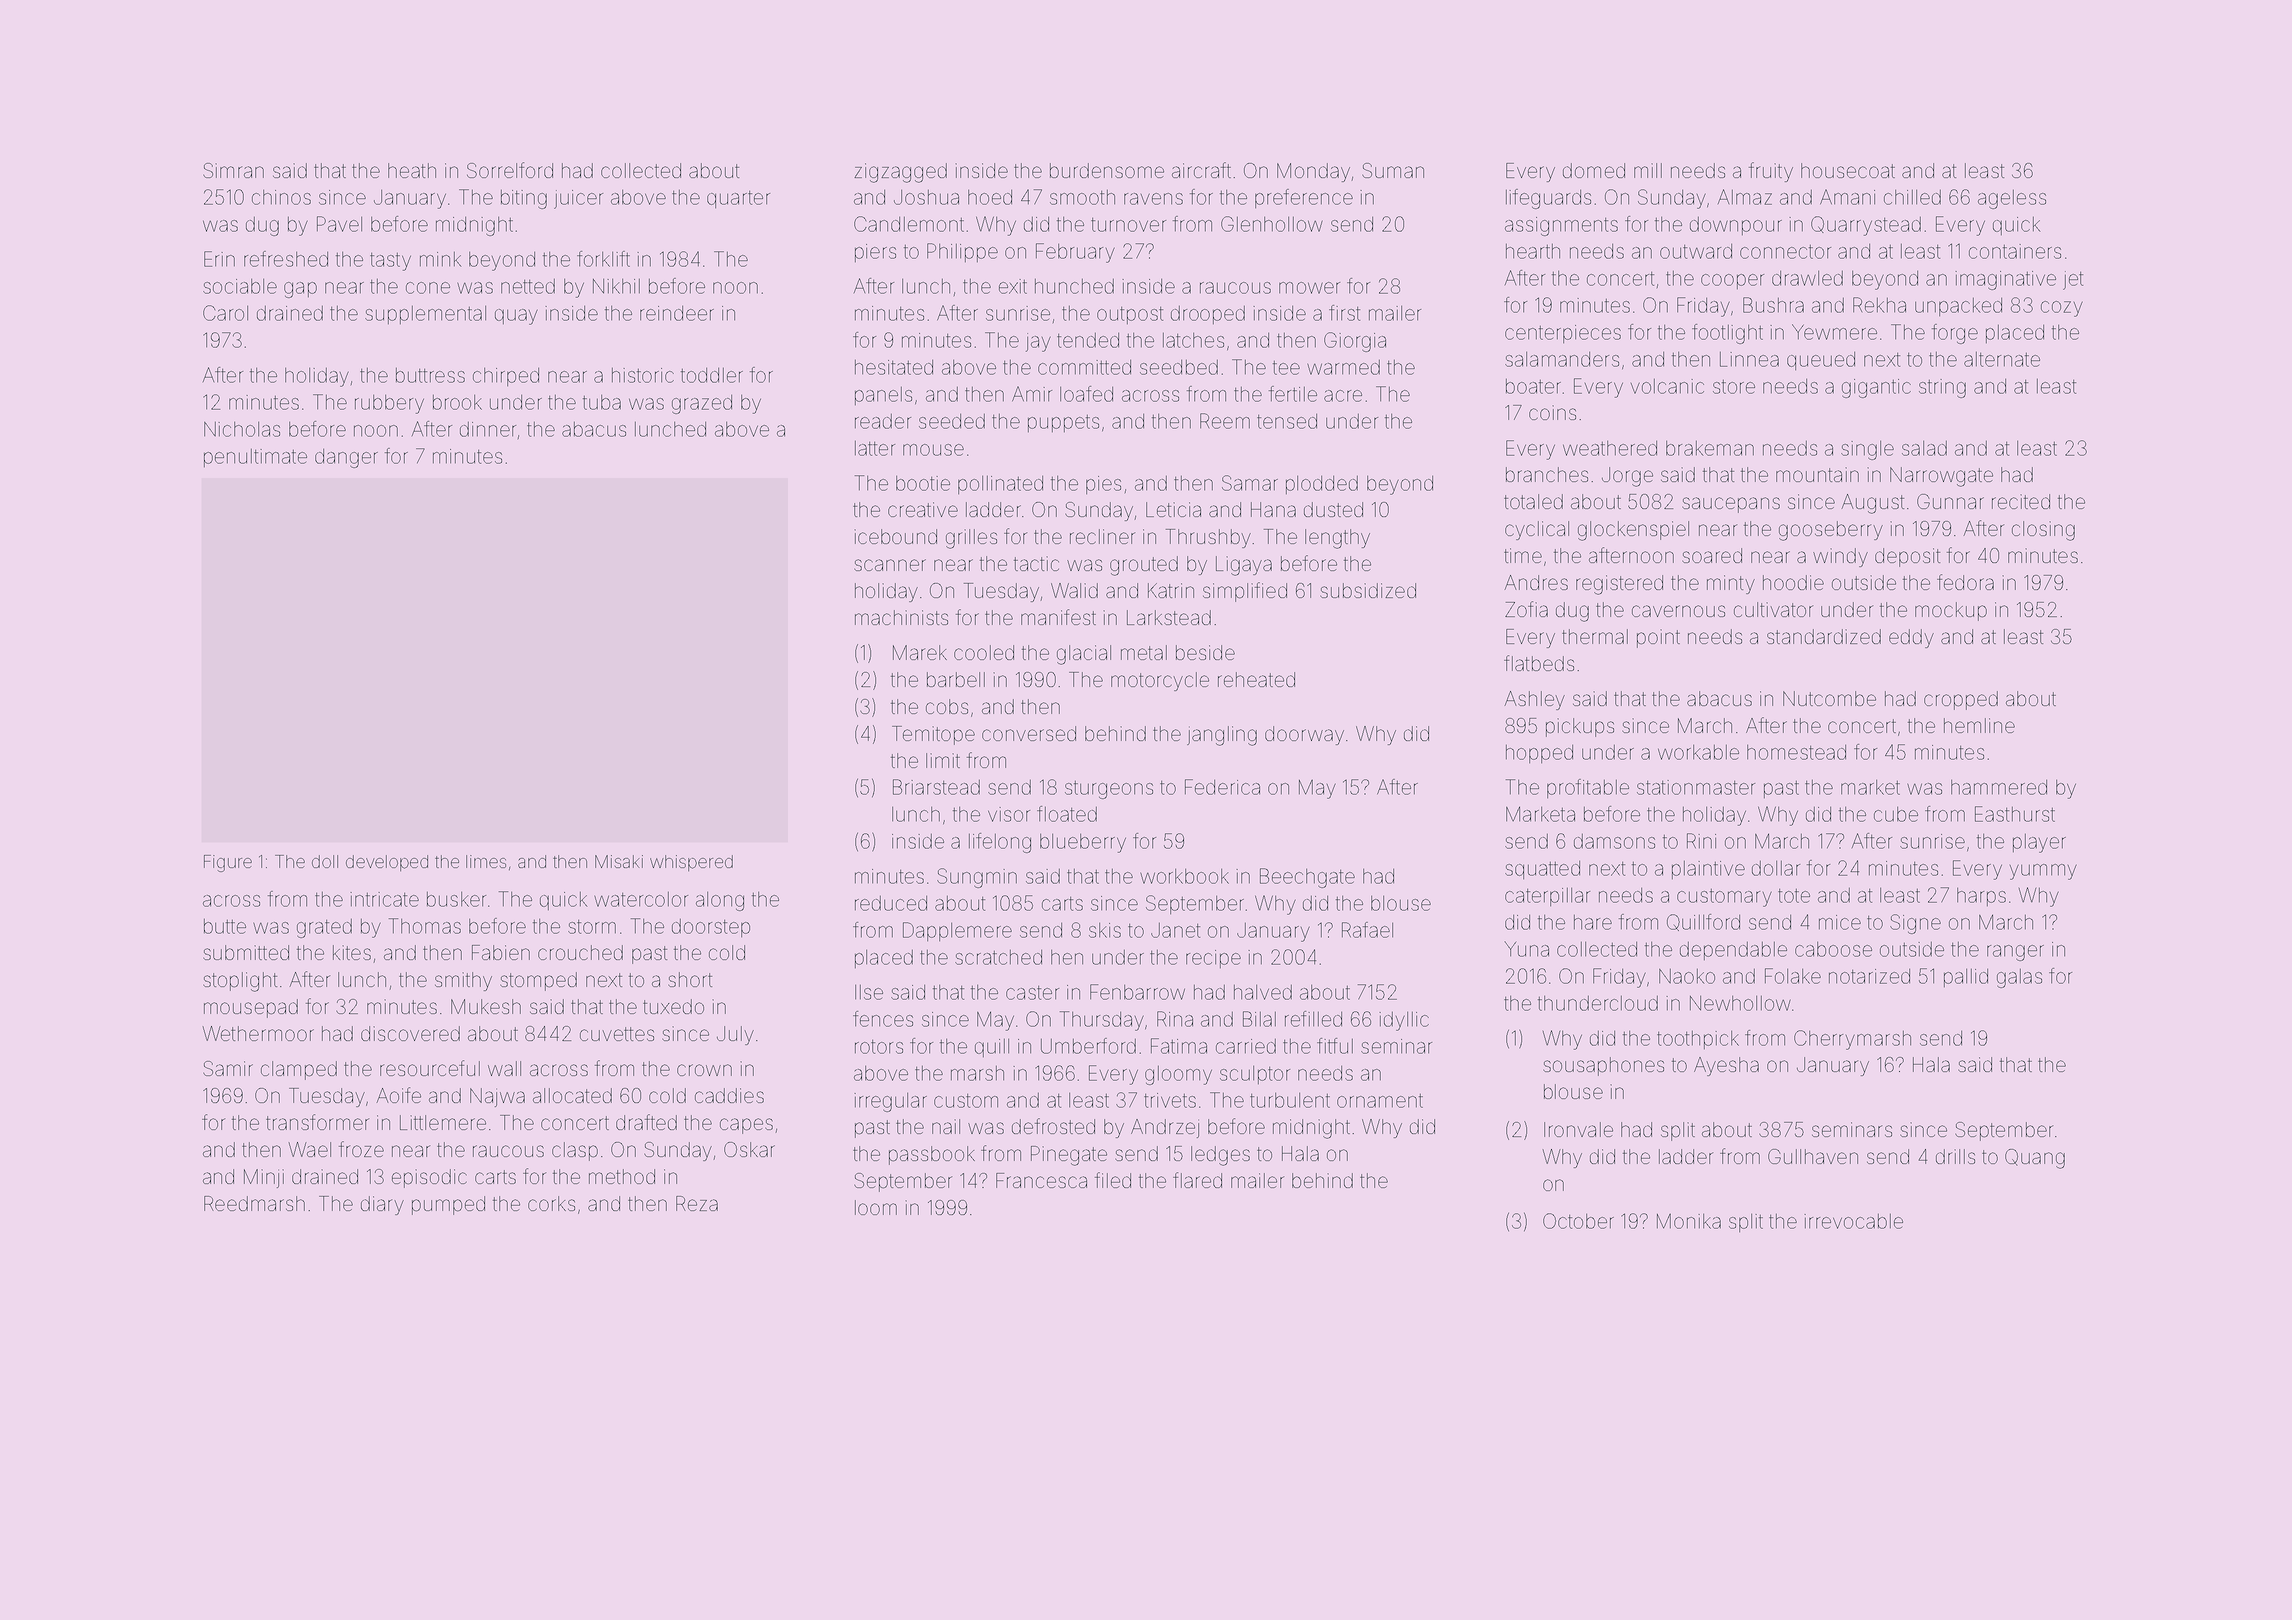  Describe the element at coordinates (1246, 1046) in the page. I see `carried` at that location.
